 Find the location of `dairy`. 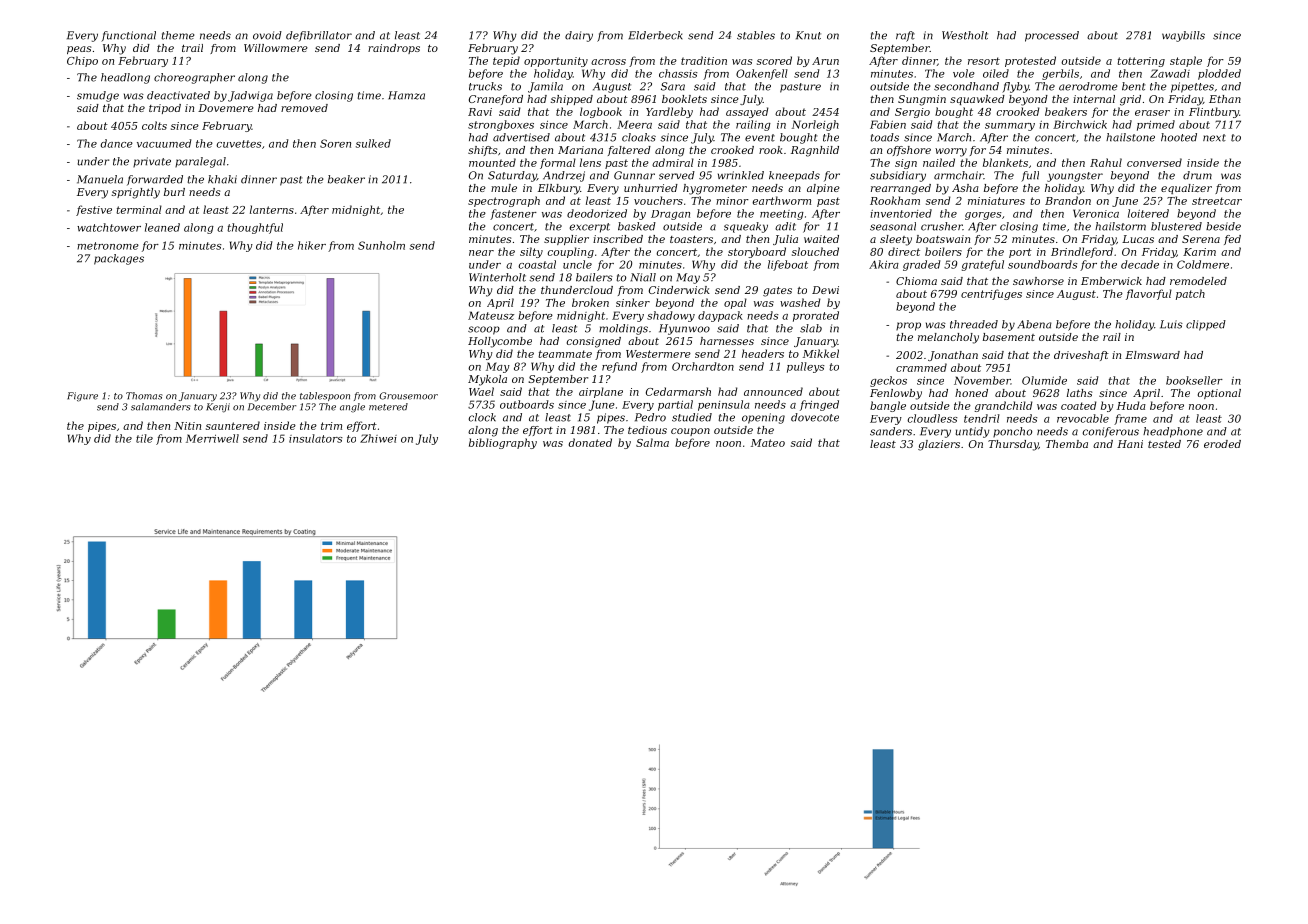

dairy is located at coordinates (579, 36).
